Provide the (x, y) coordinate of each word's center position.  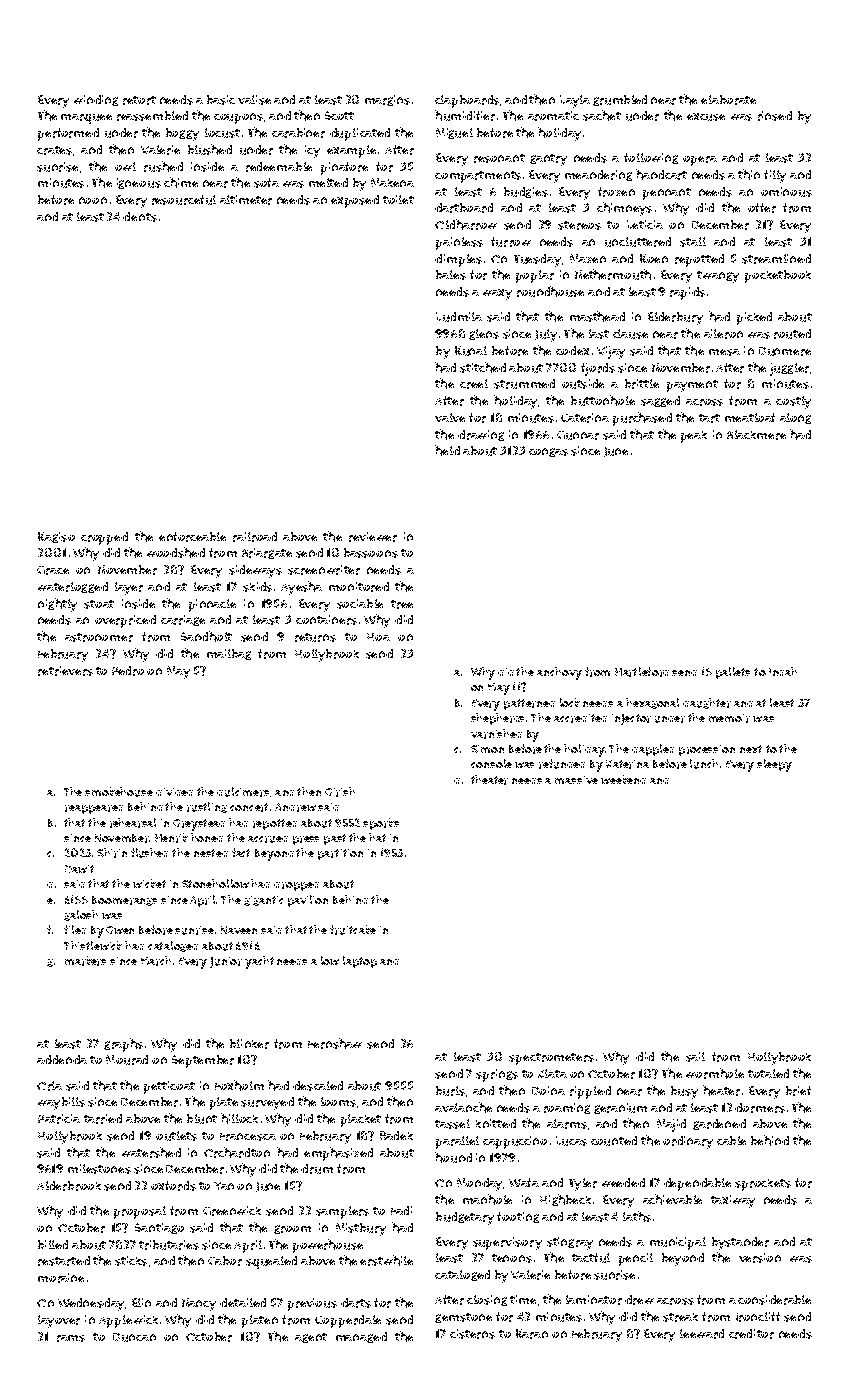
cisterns (472, 1334)
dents (140, 217)
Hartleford (642, 672)
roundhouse (550, 291)
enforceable (192, 537)
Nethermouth (613, 274)
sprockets (763, 1185)
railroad (255, 537)
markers (85, 961)
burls (450, 1091)
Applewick (128, 1321)
